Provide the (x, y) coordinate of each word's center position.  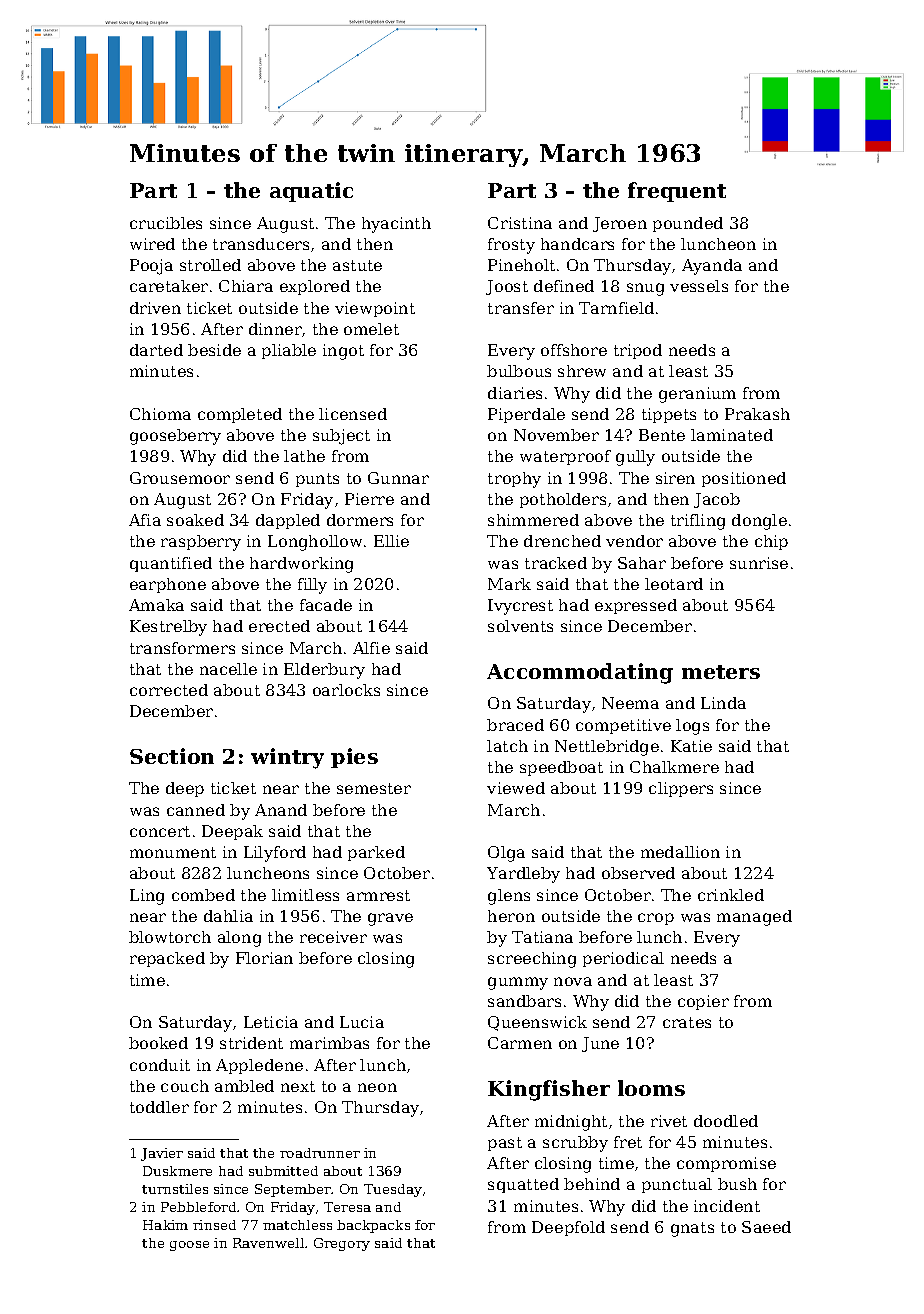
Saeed (766, 1227)
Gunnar (398, 478)
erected (279, 626)
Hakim (165, 1225)
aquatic (311, 192)
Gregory (342, 1244)
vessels (699, 286)
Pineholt (521, 265)
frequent (677, 192)
